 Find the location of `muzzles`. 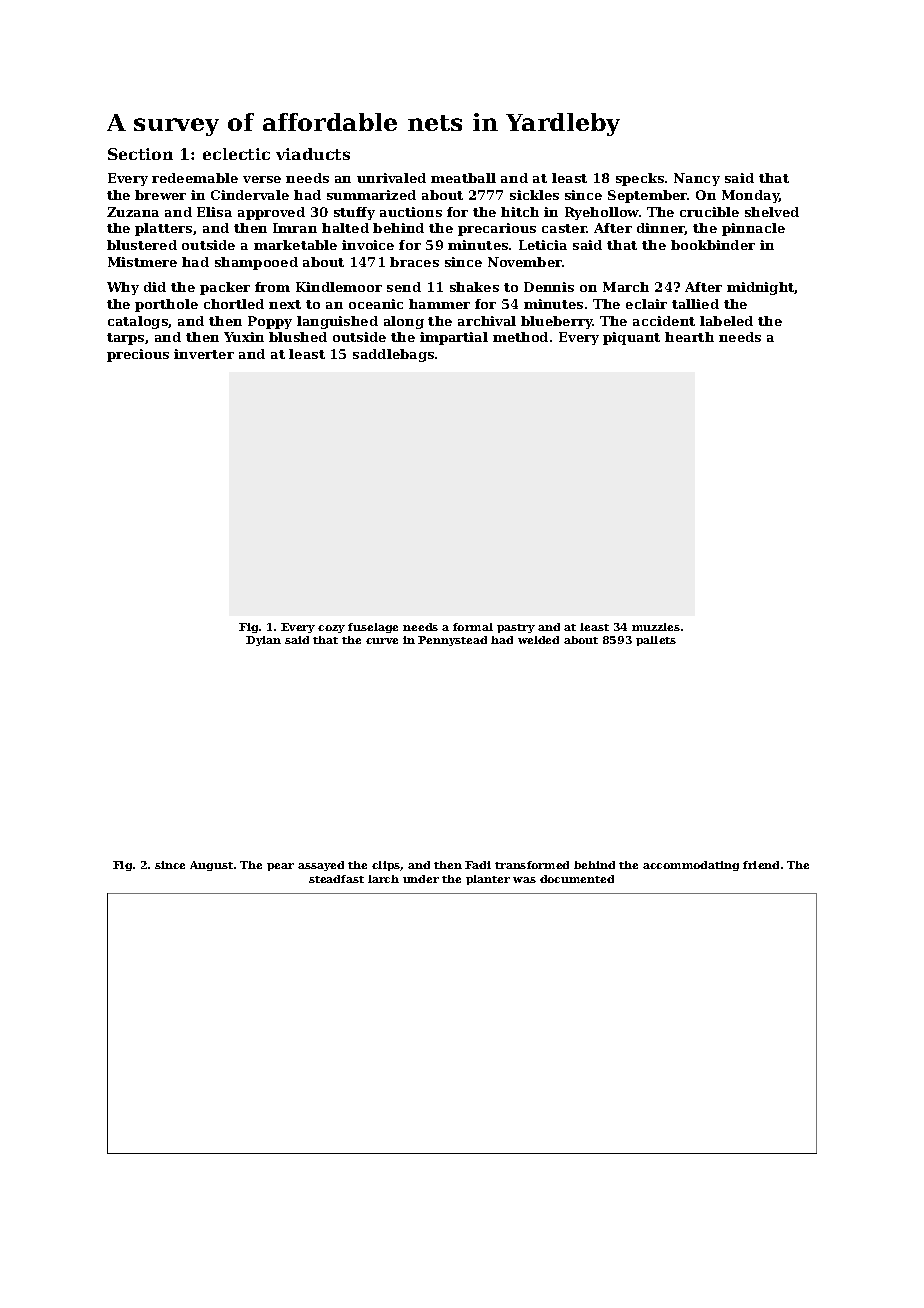

muzzles is located at coordinates (656, 627).
